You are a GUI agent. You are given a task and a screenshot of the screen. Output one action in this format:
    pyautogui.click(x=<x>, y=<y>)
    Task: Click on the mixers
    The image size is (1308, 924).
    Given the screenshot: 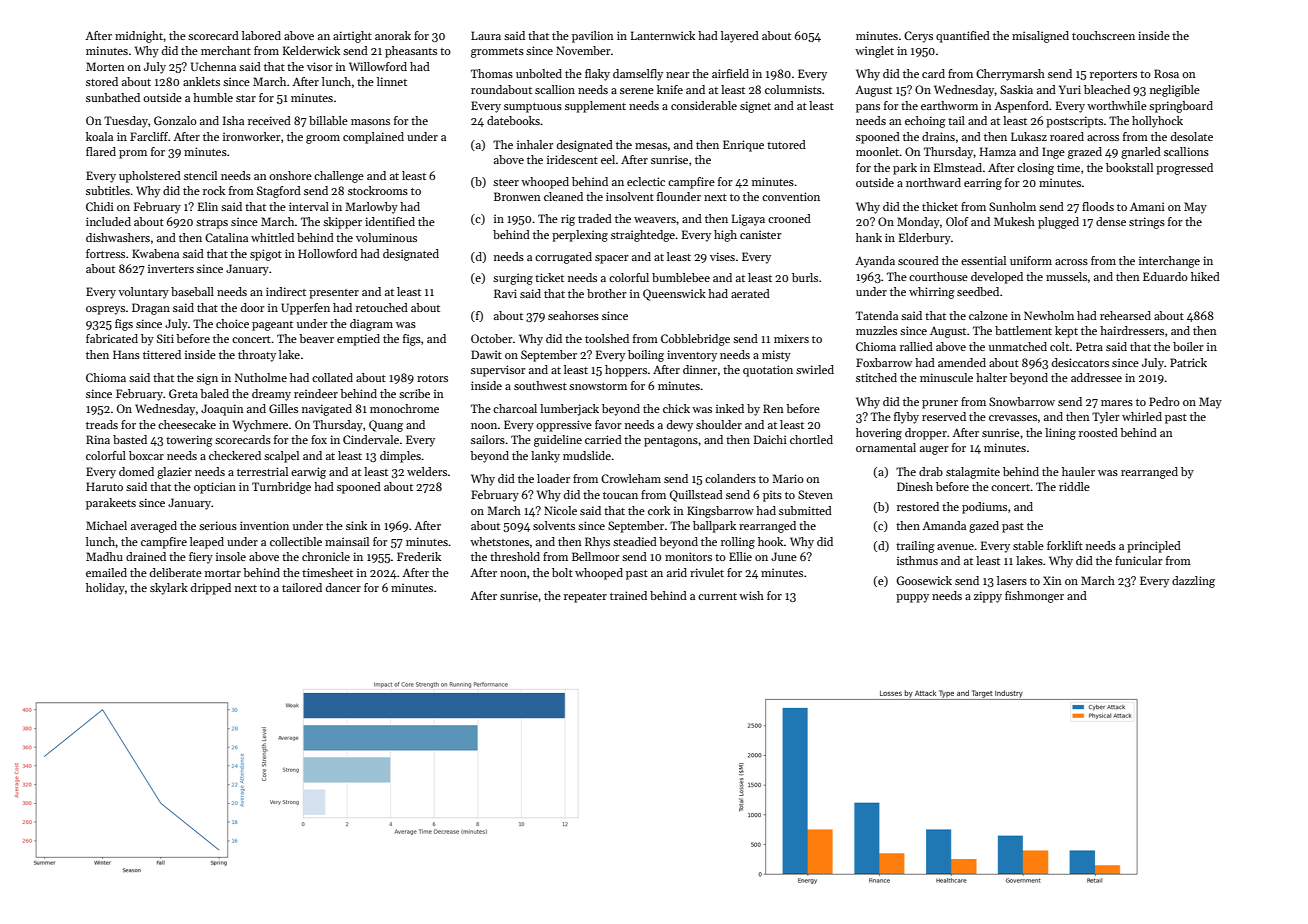 What is the action you would take?
    pyautogui.click(x=791, y=338)
